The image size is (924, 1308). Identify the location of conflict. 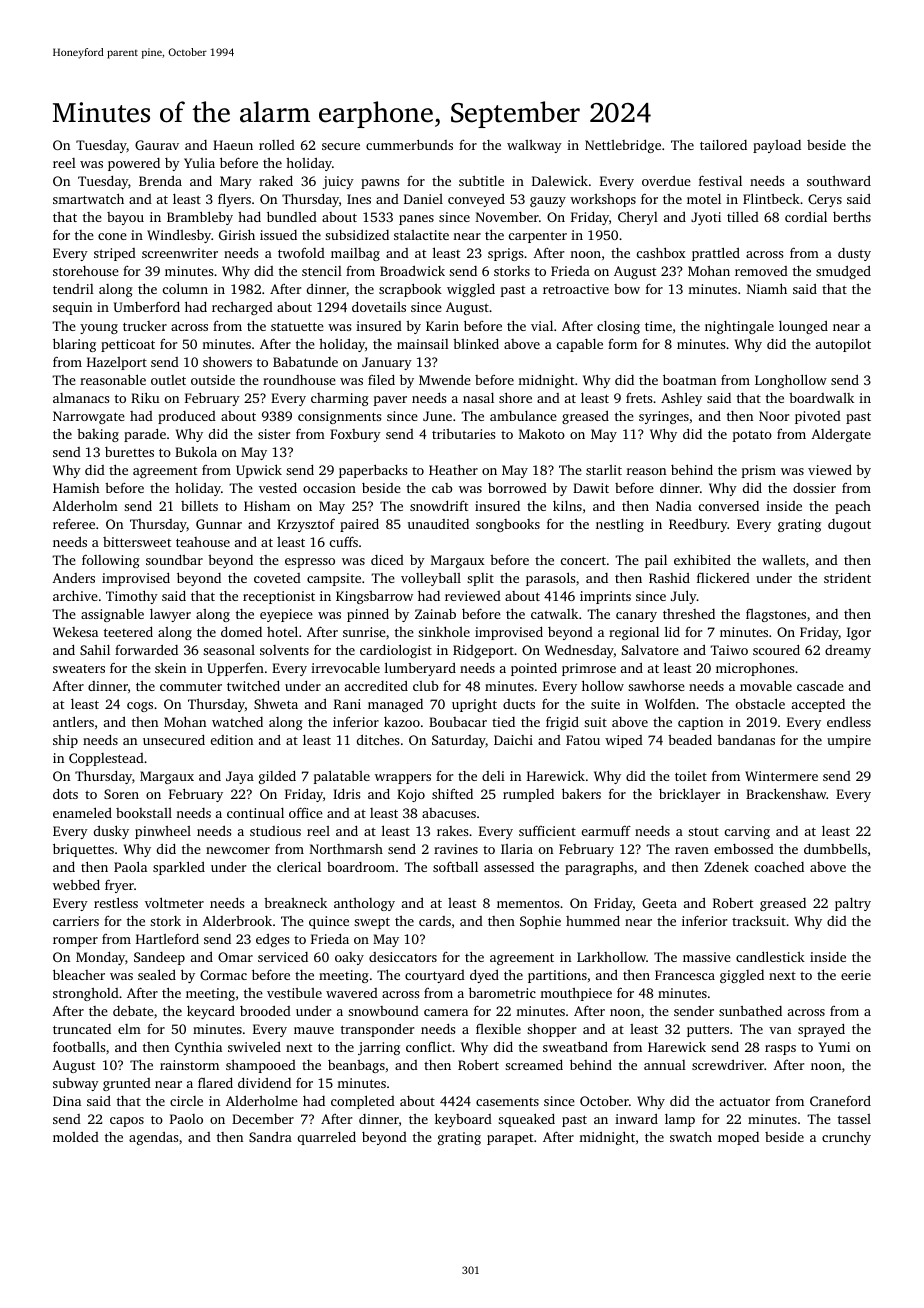
(429, 1046).
